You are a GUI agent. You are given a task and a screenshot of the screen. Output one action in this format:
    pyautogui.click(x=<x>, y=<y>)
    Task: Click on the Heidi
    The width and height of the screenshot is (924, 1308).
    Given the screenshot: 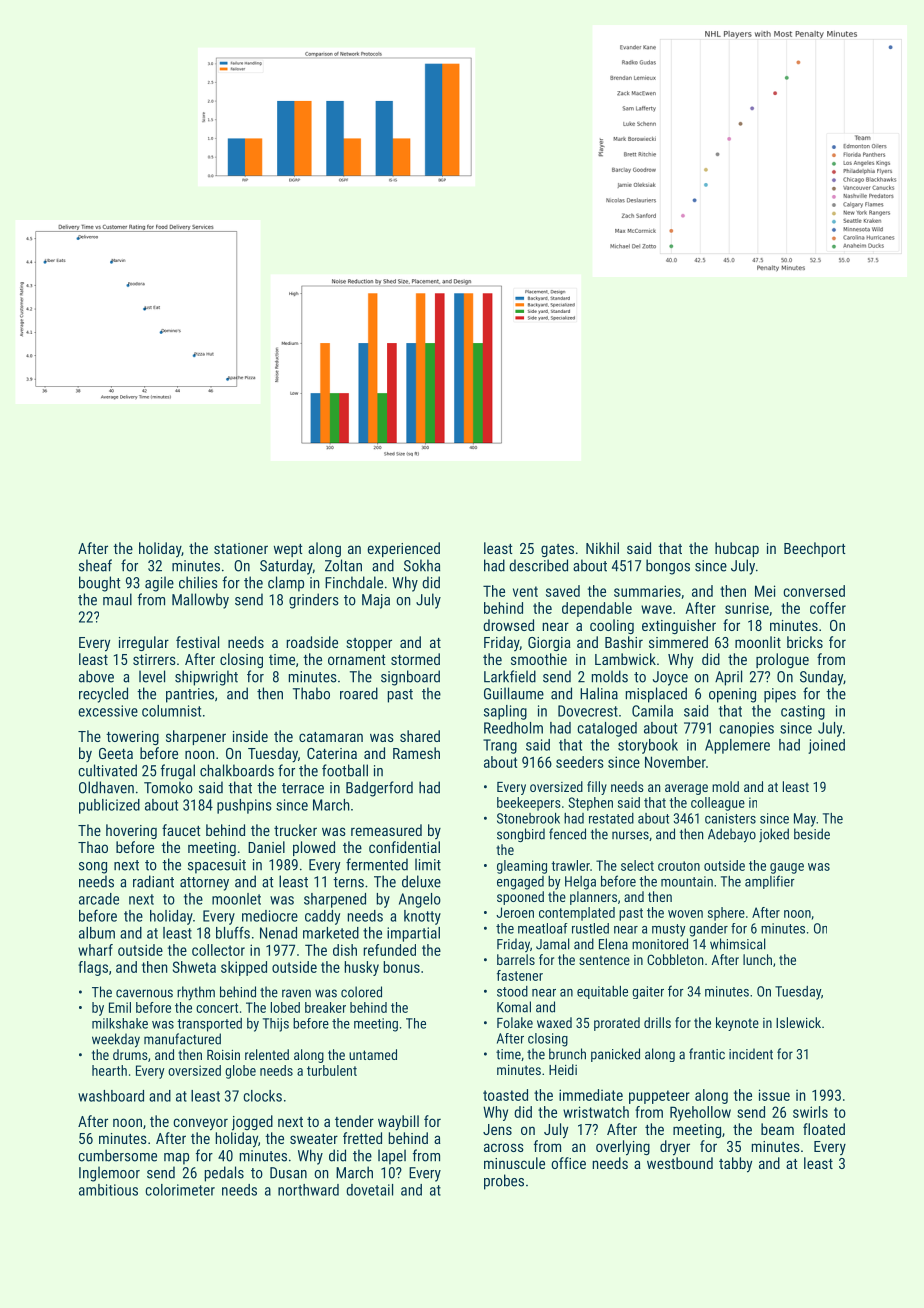 What is the action you would take?
    pyautogui.click(x=563, y=1069)
